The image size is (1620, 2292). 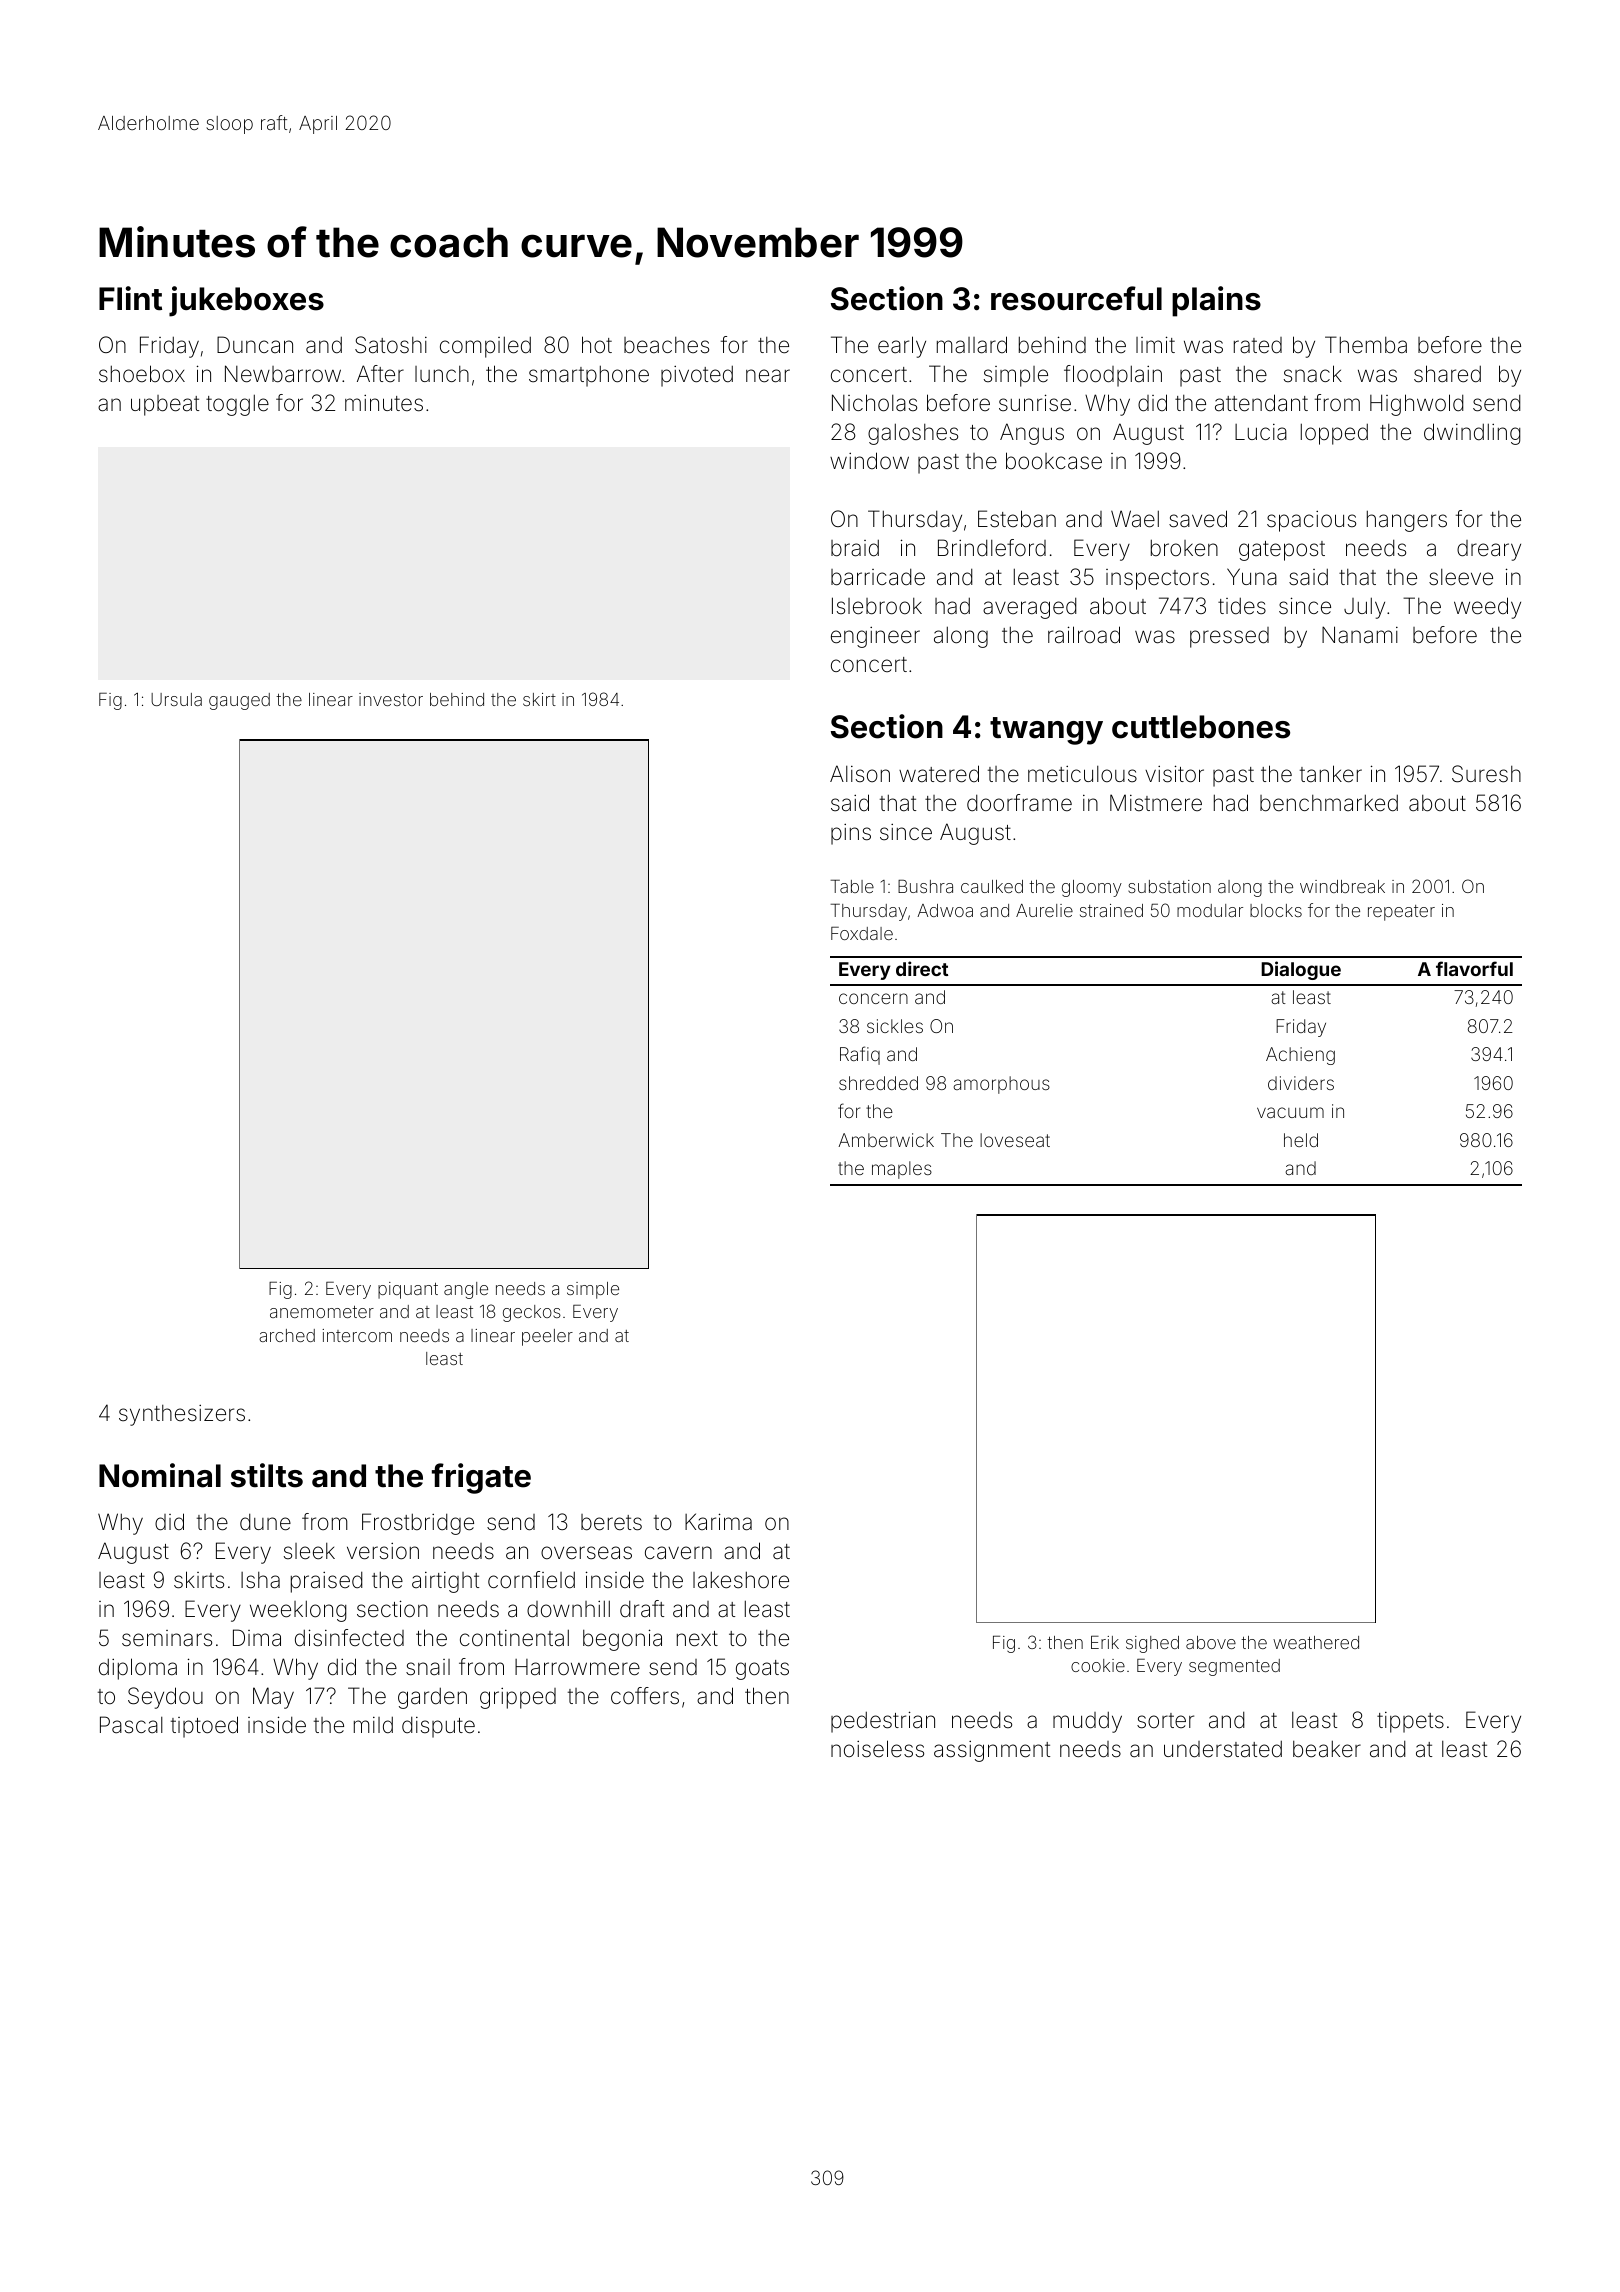 I want to click on frigate, so click(x=481, y=1478).
